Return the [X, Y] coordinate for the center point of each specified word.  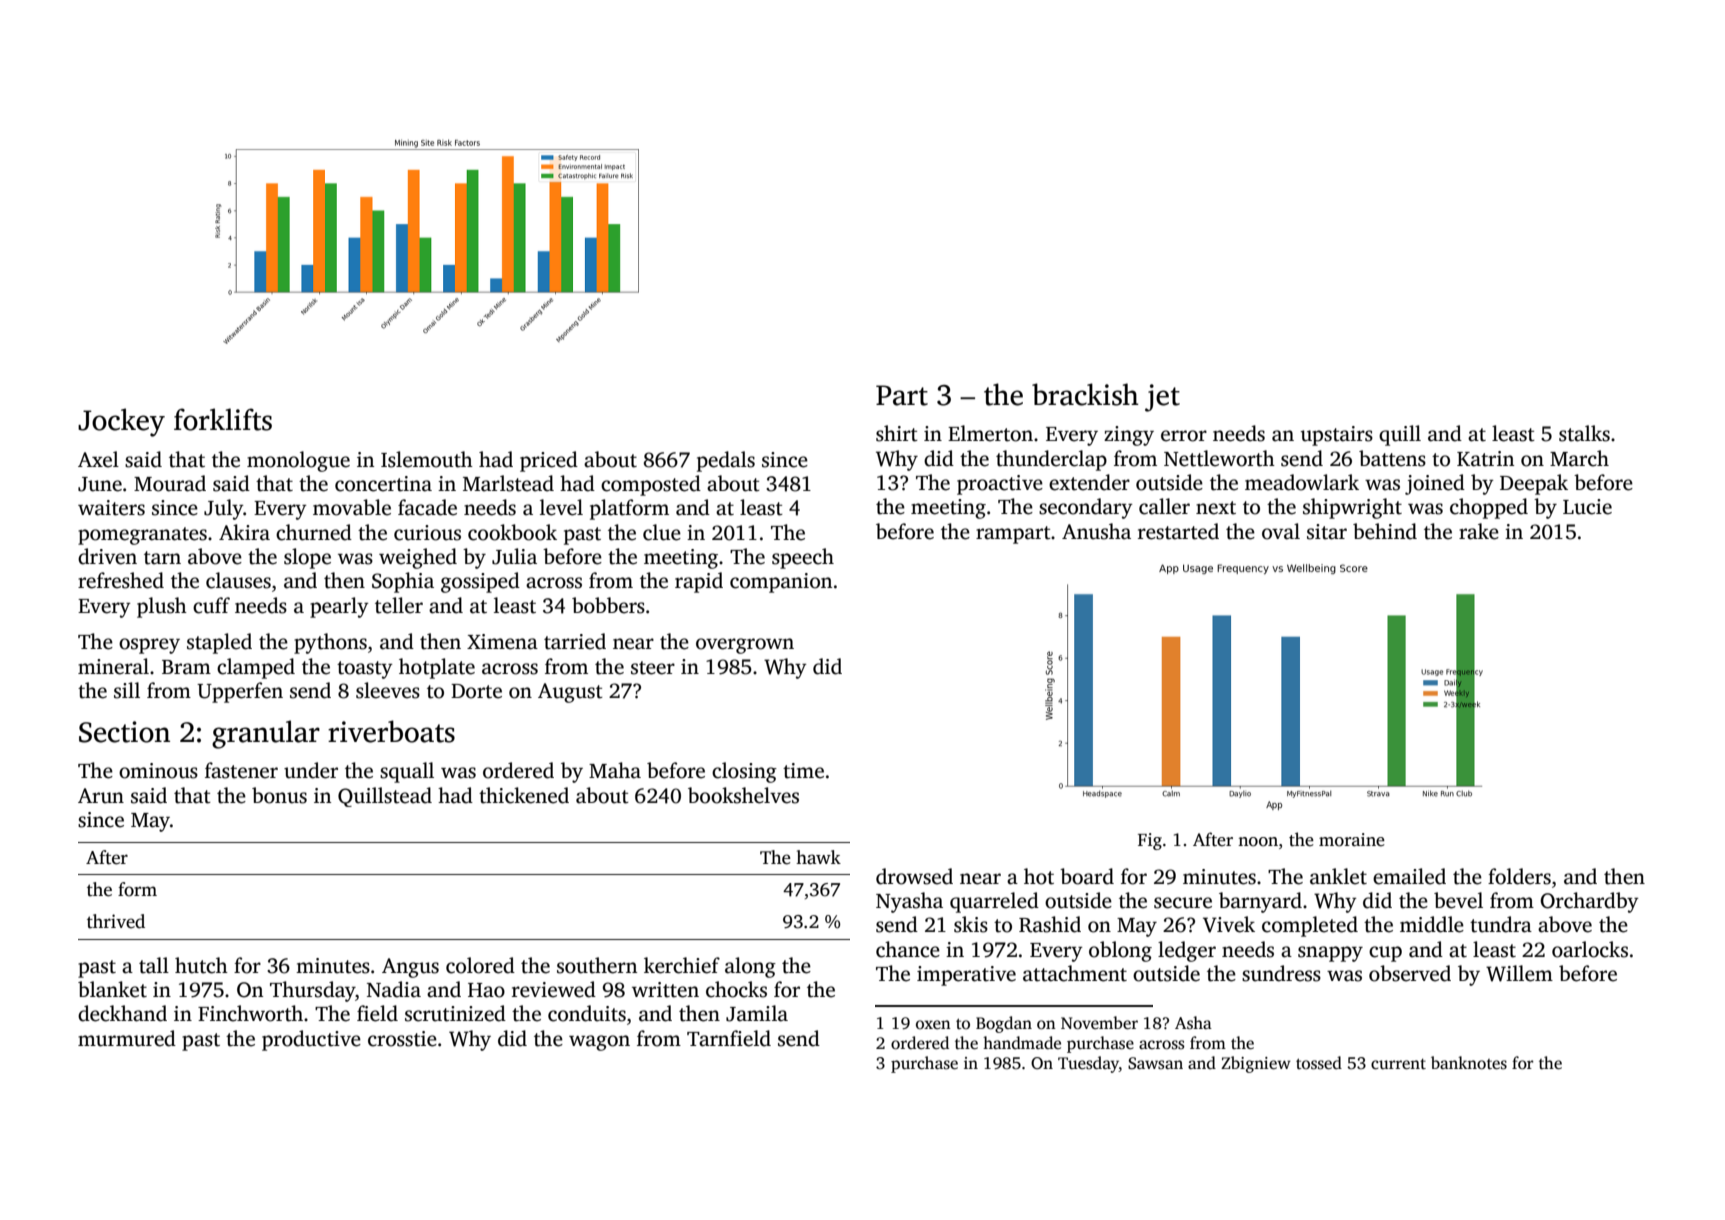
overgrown [745, 646]
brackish [1085, 394]
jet [1162, 398]
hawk [818, 857]
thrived [116, 921]
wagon [599, 1043]
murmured [127, 1038]
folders [1519, 876]
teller [399, 605]
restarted [1178, 531]
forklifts [223, 419]
